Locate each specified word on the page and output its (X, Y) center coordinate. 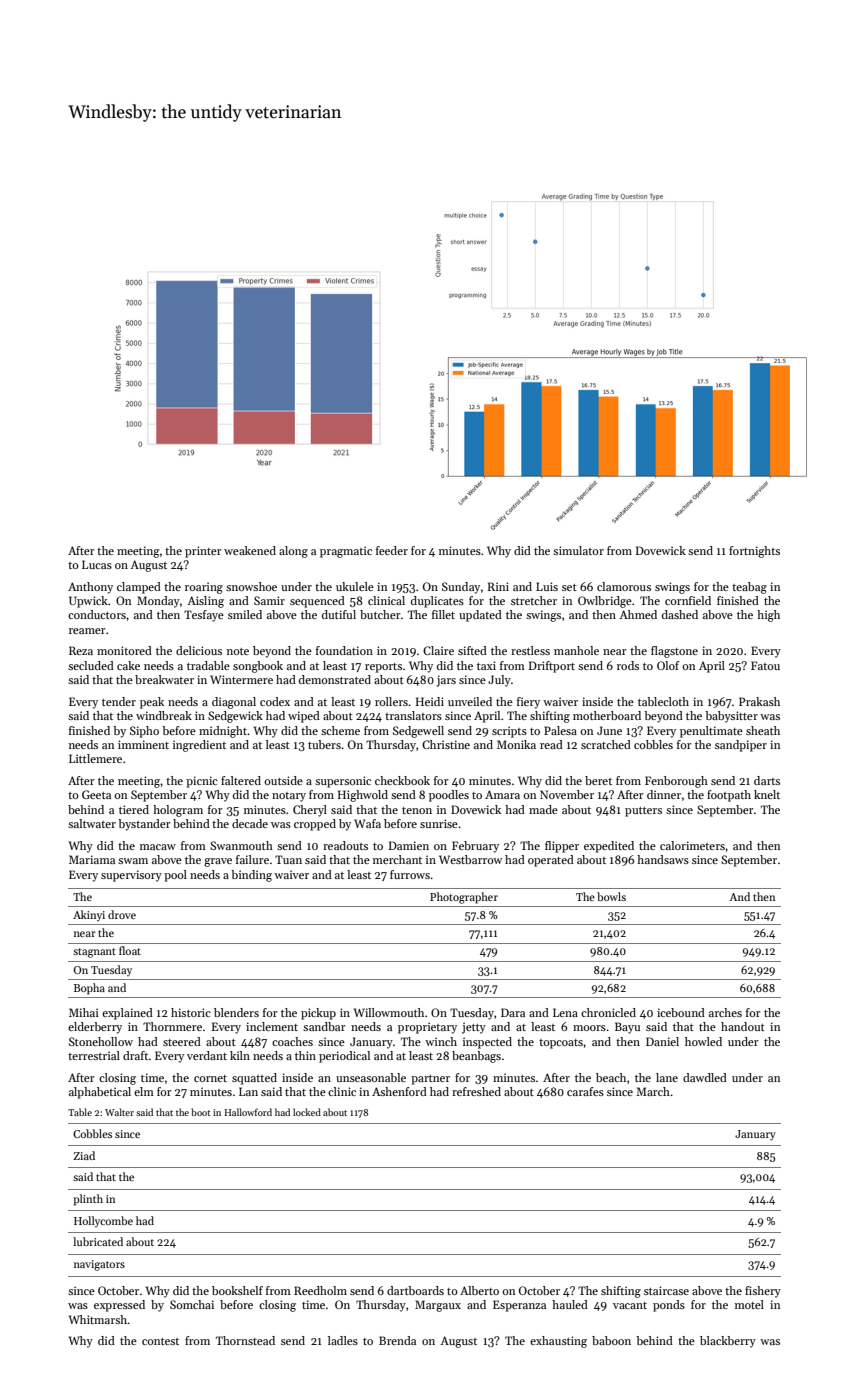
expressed (119, 1306)
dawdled (705, 1077)
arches (725, 1012)
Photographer (464, 898)
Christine (446, 744)
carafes (585, 1091)
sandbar (324, 1026)
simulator (578, 550)
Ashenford (399, 1091)
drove (122, 914)
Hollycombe (103, 1221)
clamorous (624, 586)
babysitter (731, 717)
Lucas (97, 564)
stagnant (94, 953)
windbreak (164, 715)
